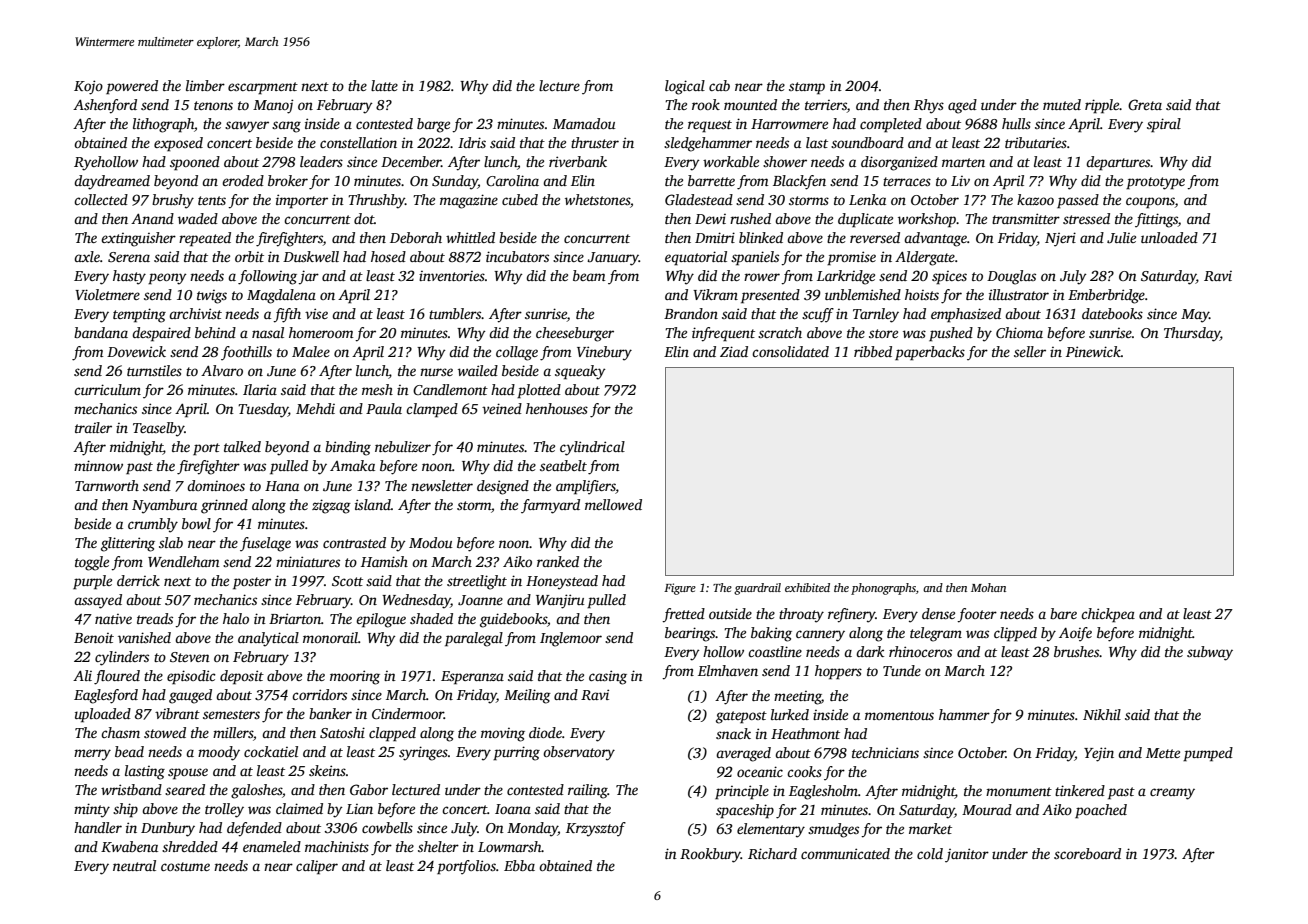  I want to click on neutral, so click(134, 865).
